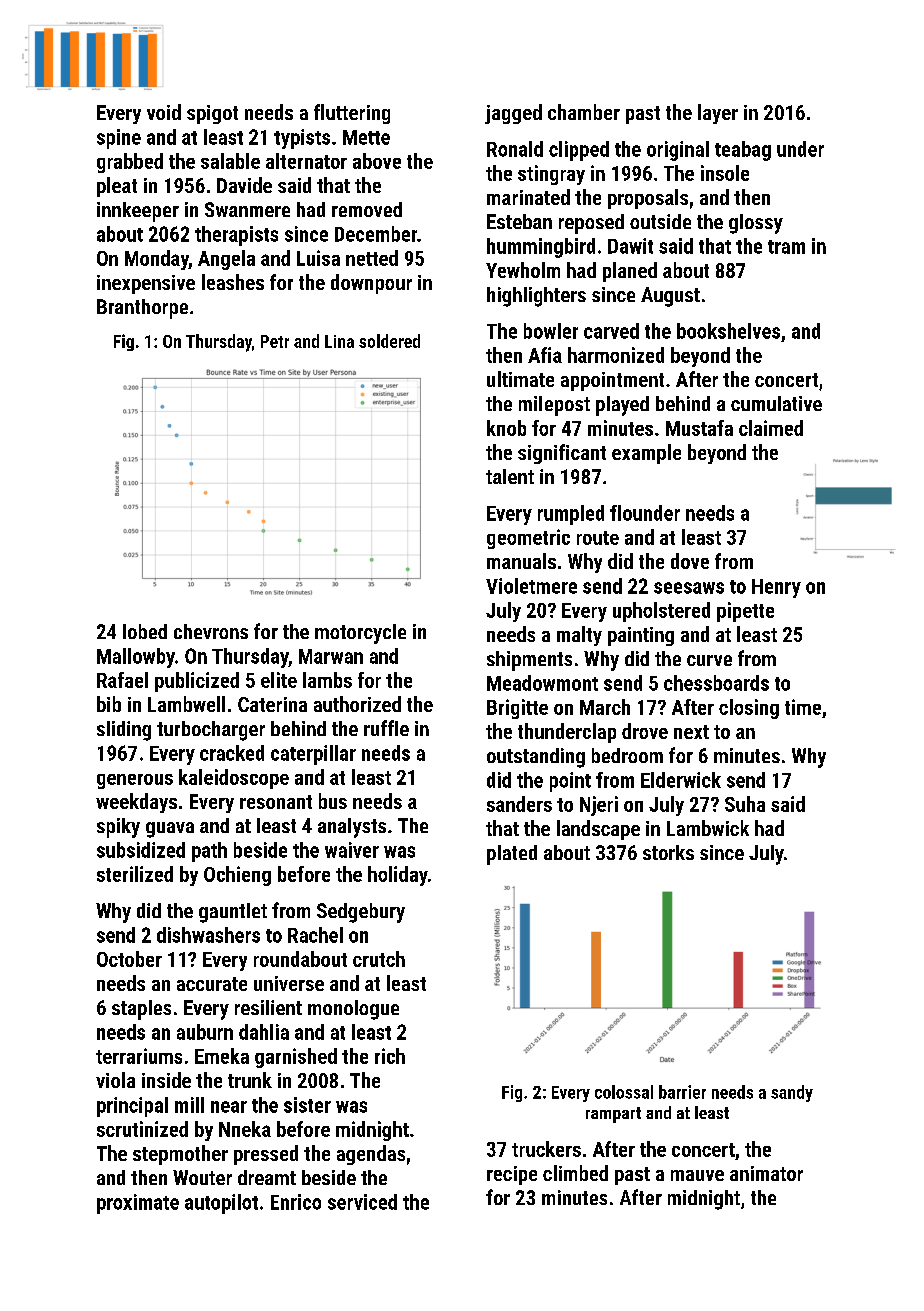 The width and height of the screenshot is (924, 1311). I want to click on rich, so click(390, 1056).
